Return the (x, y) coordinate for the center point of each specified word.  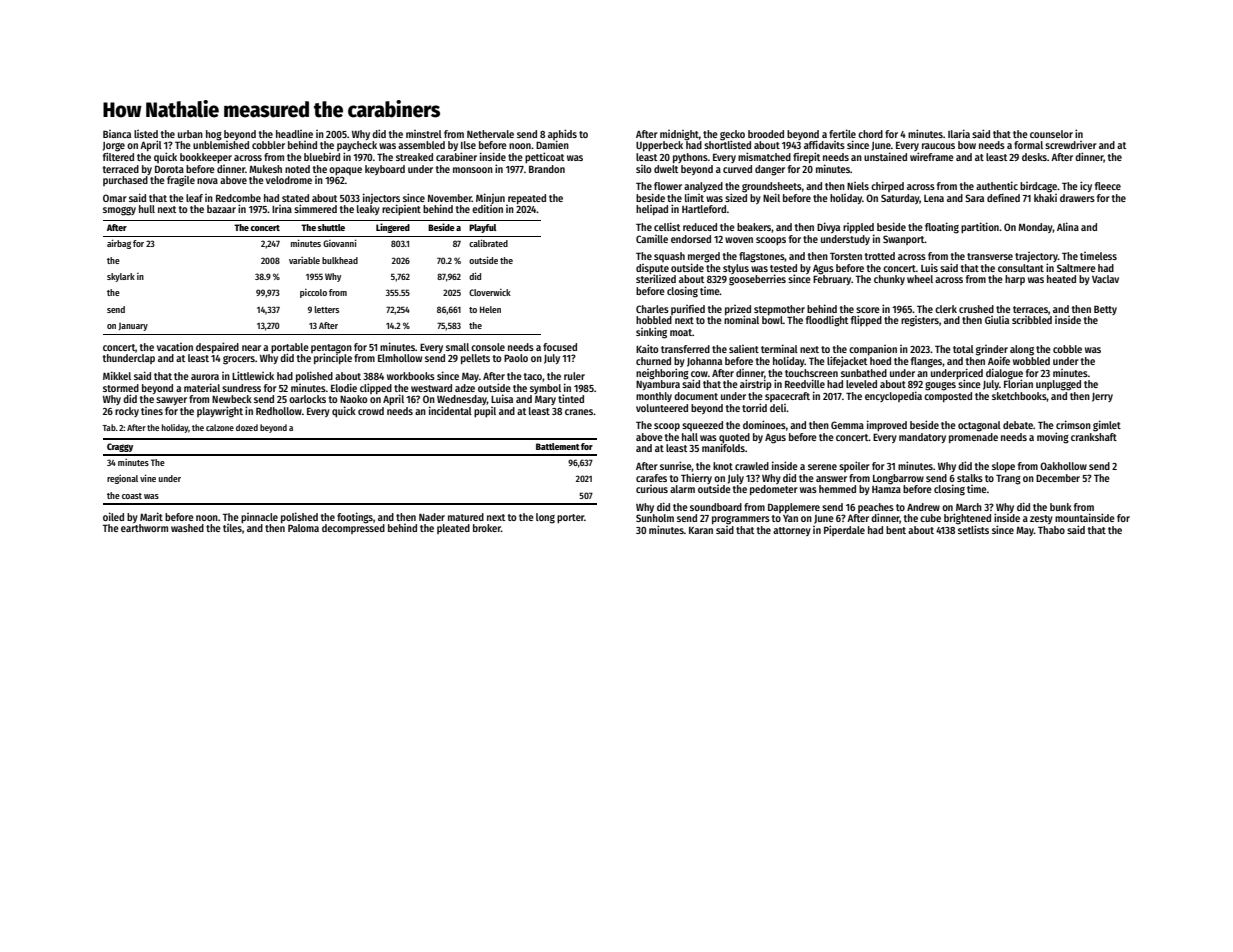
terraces (1030, 309)
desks (1034, 157)
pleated (453, 529)
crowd (371, 411)
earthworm (144, 528)
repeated (527, 199)
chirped (887, 186)
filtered (118, 156)
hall (690, 437)
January (133, 326)
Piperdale (844, 530)
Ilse (468, 145)
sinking (651, 333)
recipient (401, 209)
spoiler (854, 466)
